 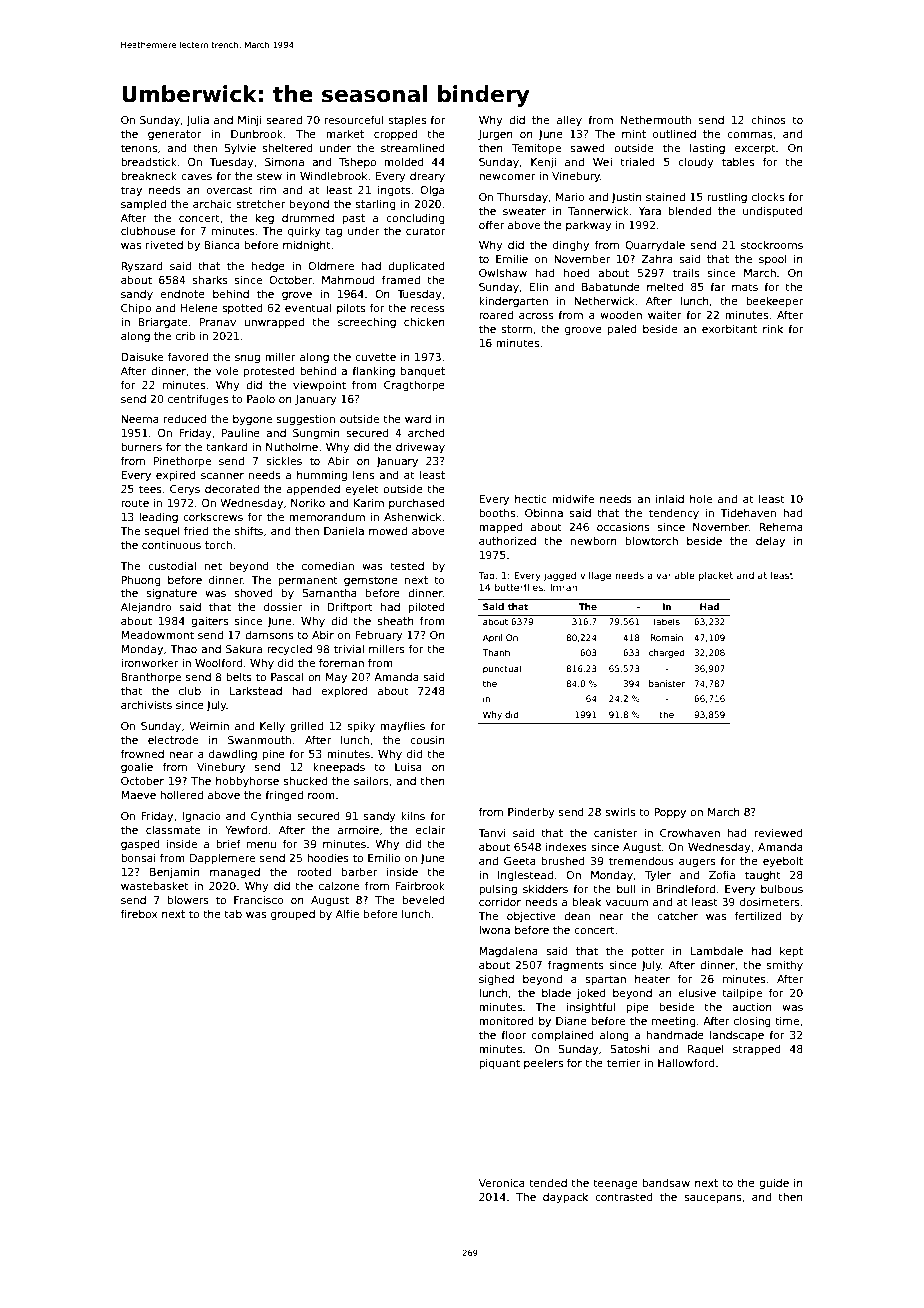 What do you see at coordinates (197, 120) in the document?
I see `Julia` at bounding box center [197, 120].
